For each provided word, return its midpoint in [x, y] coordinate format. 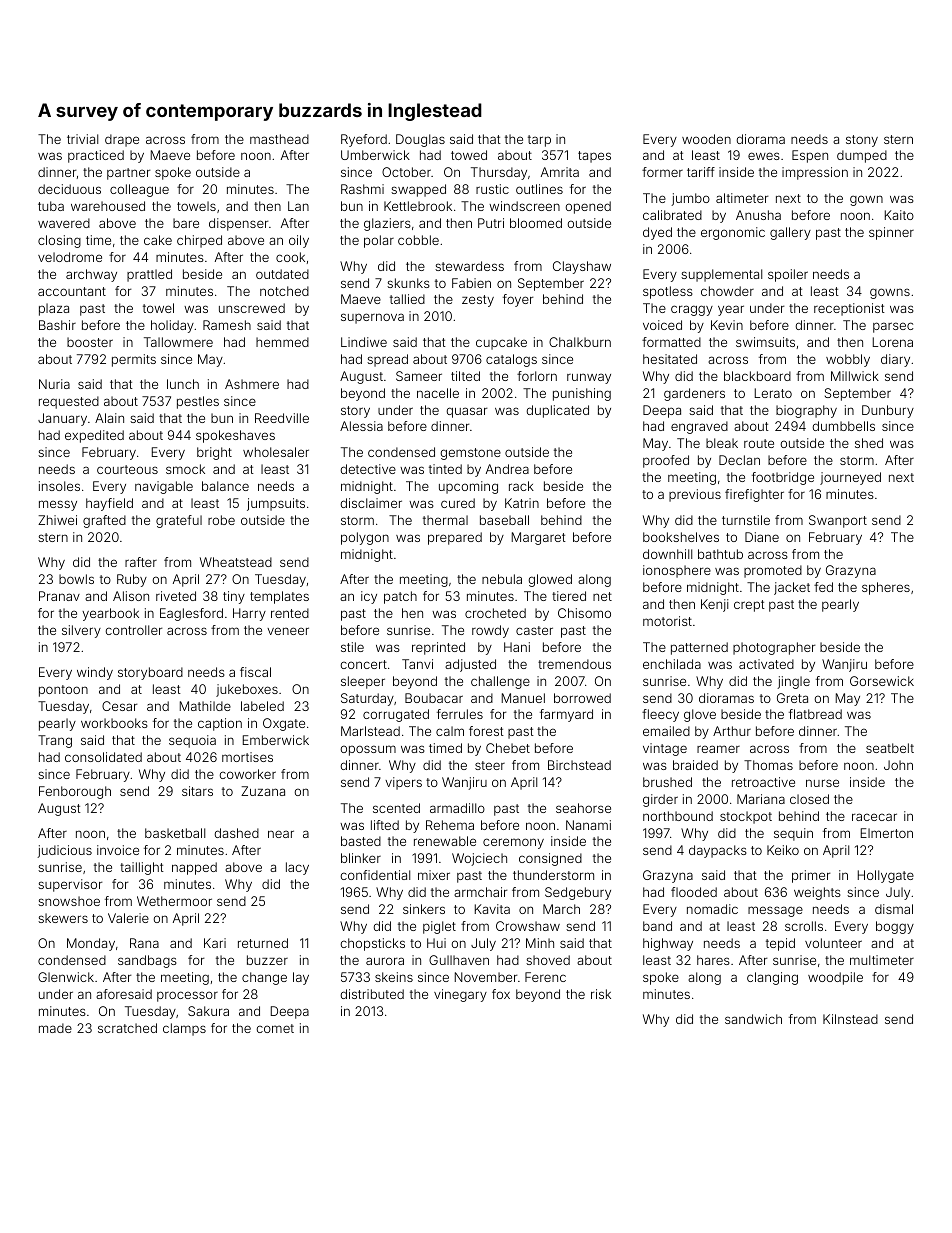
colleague [139, 190]
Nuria [54, 384]
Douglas [420, 140]
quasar [466, 412]
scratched [127, 1028]
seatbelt [890, 748]
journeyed [850, 478]
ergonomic [733, 233]
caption [220, 724]
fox [501, 994]
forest [486, 731]
